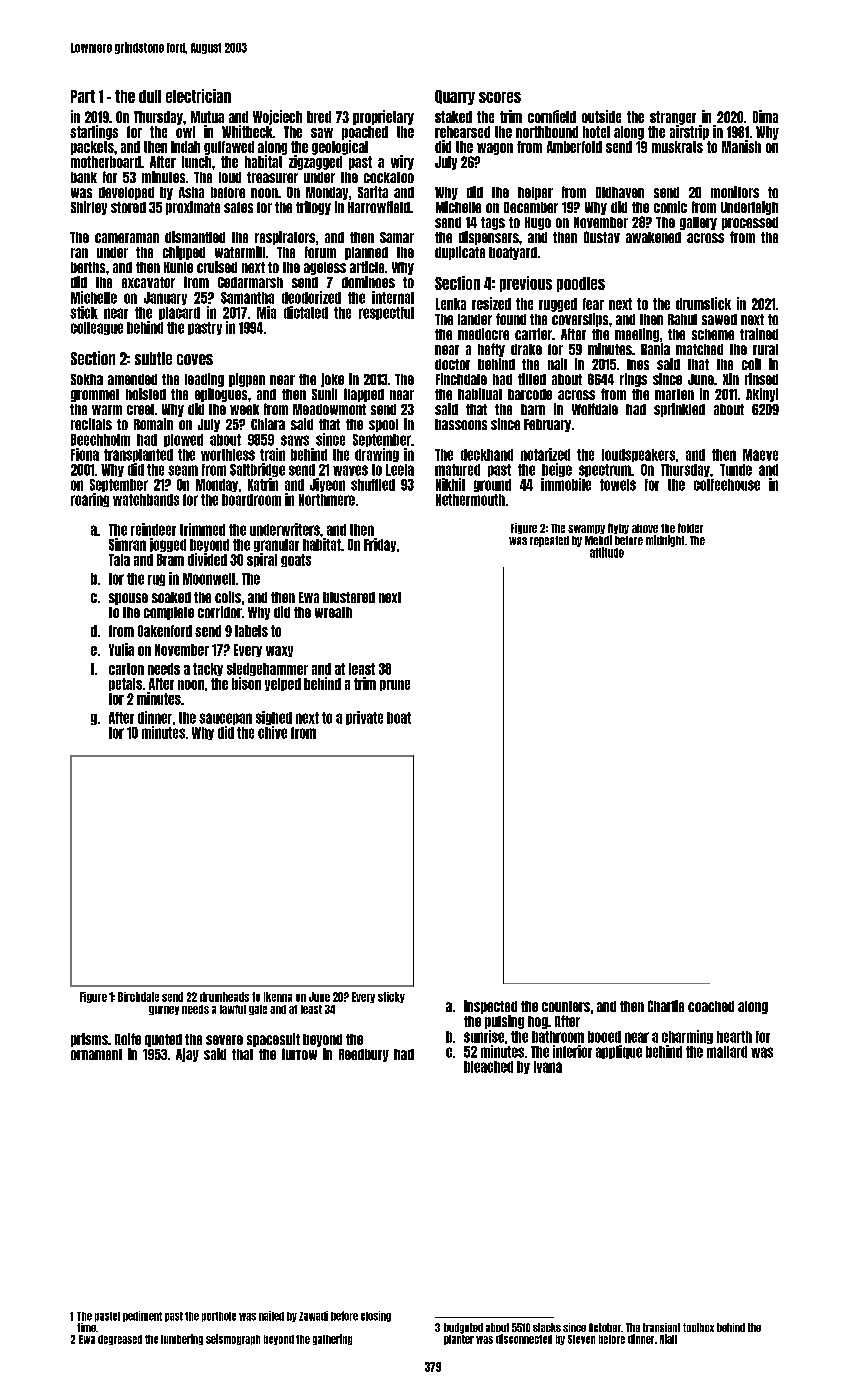 Image resolution: width=849 pixels, height=1400 pixels. I want to click on Samar, so click(397, 237).
